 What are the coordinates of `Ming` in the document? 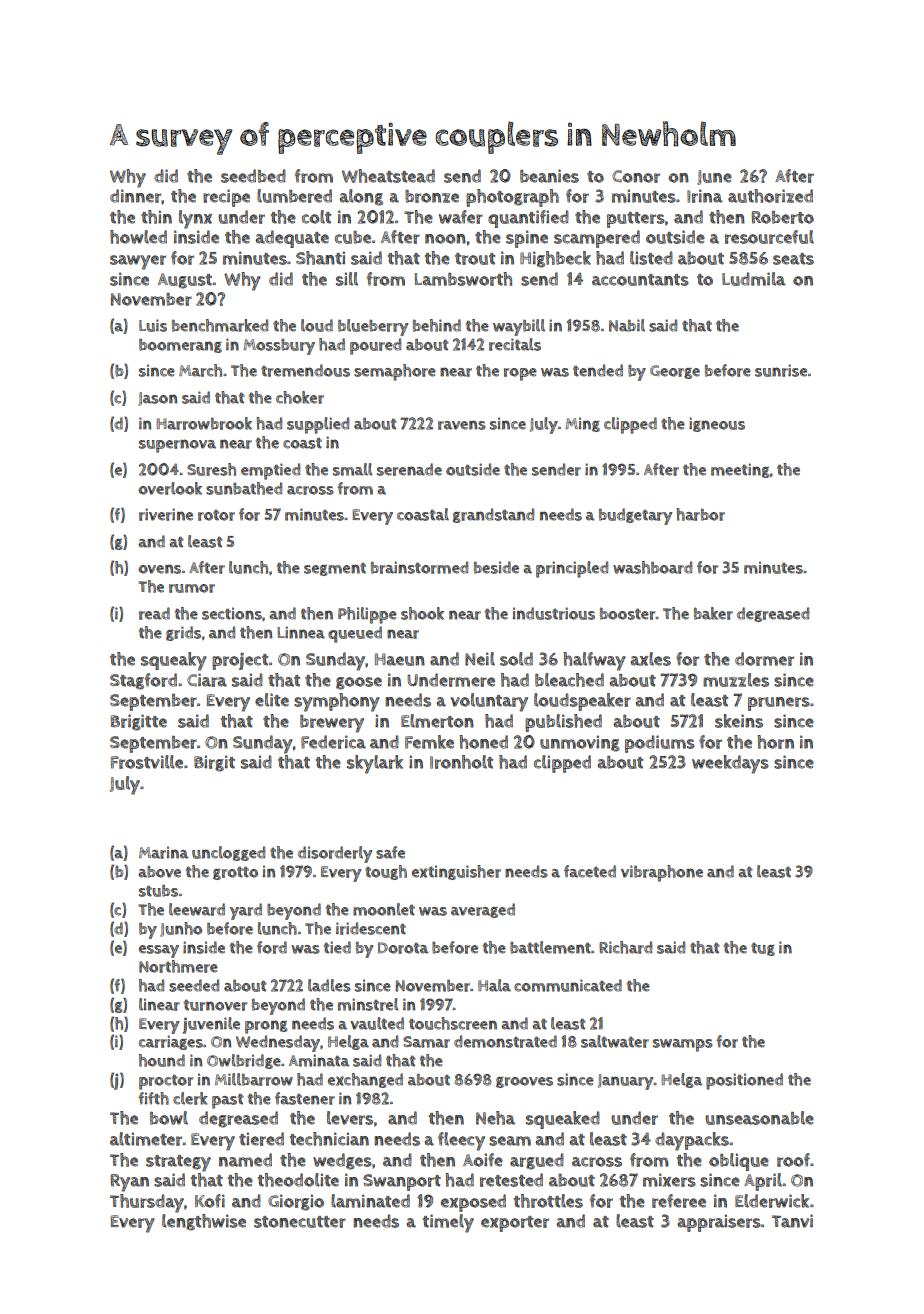 It's located at (582, 424).
